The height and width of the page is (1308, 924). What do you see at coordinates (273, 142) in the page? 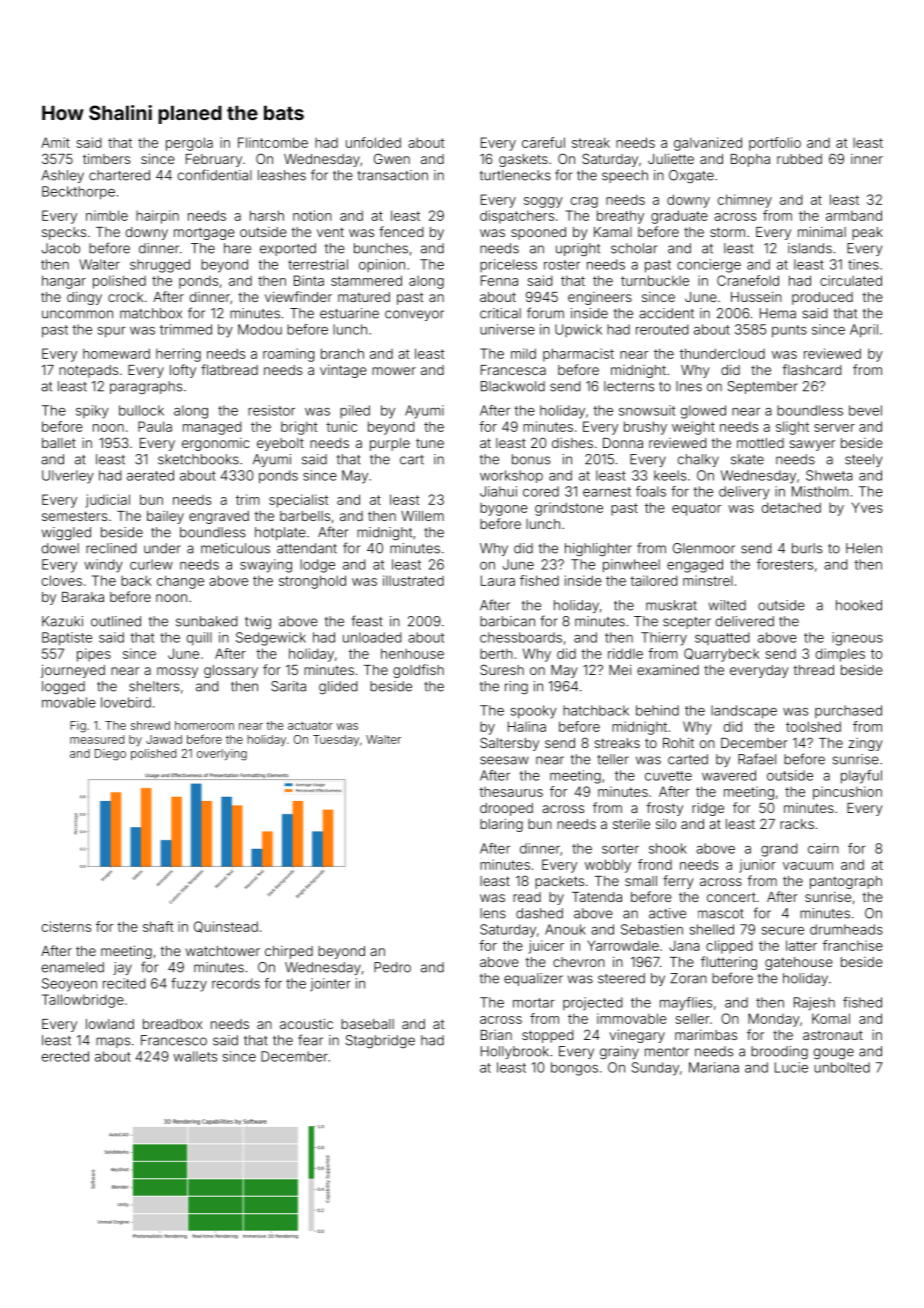
I see `Flintcombe` at bounding box center [273, 142].
